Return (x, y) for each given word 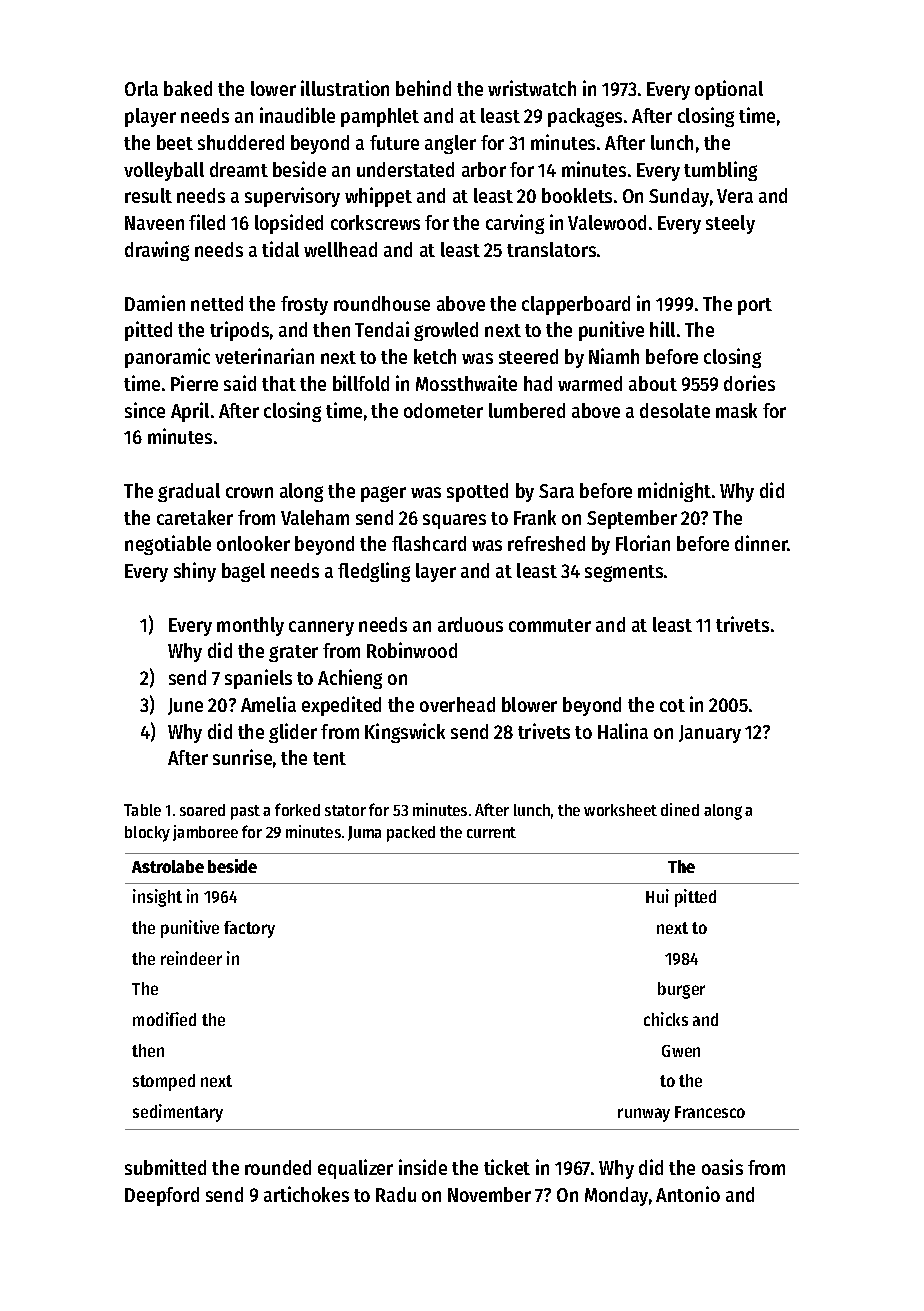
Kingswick (405, 733)
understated (405, 169)
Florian (643, 543)
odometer (443, 410)
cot (672, 705)
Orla (141, 88)
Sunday (679, 197)
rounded (278, 1167)
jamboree (205, 833)
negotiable (168, 545)
